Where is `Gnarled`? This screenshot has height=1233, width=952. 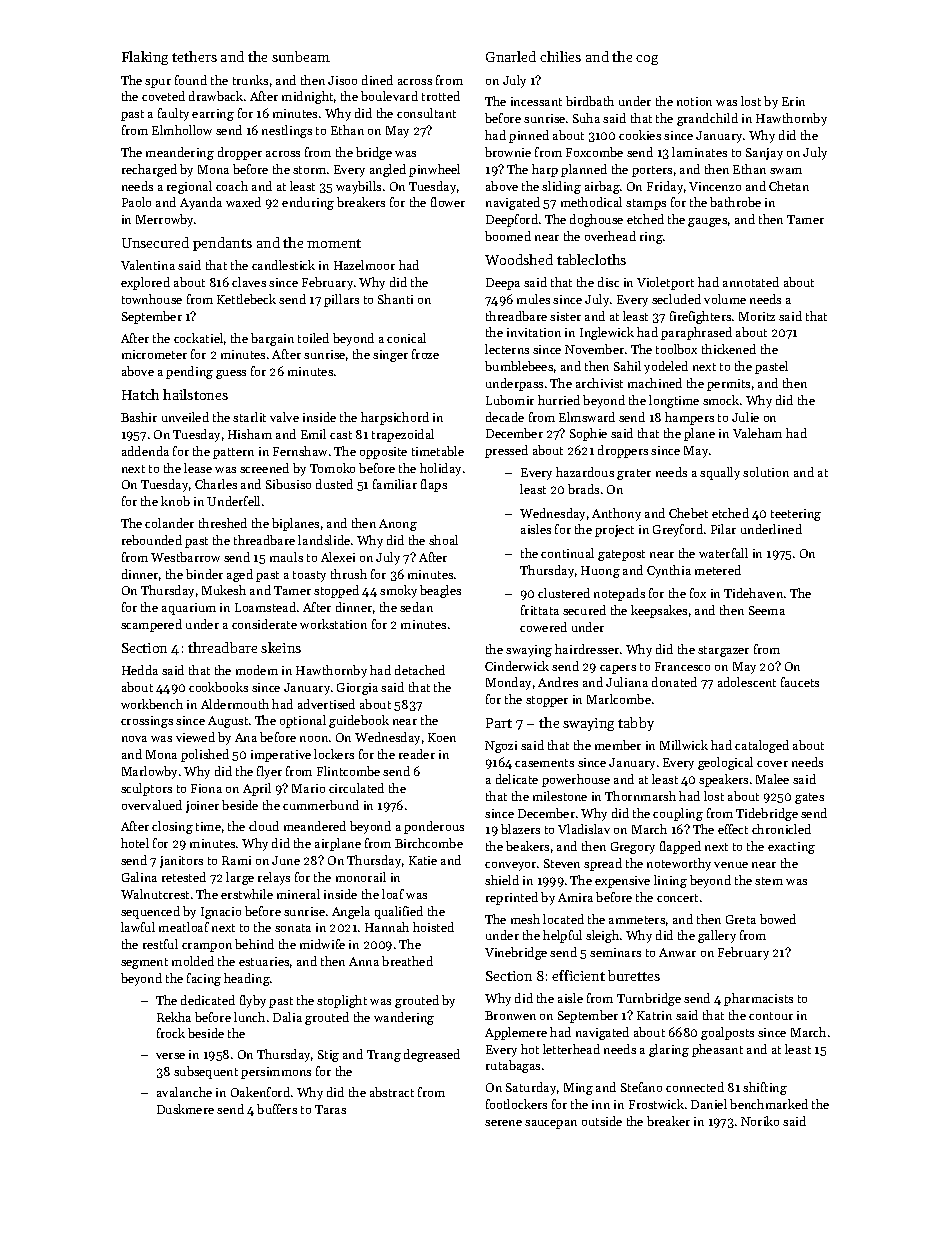
Gnarled is located at coordinates (511, 56).
